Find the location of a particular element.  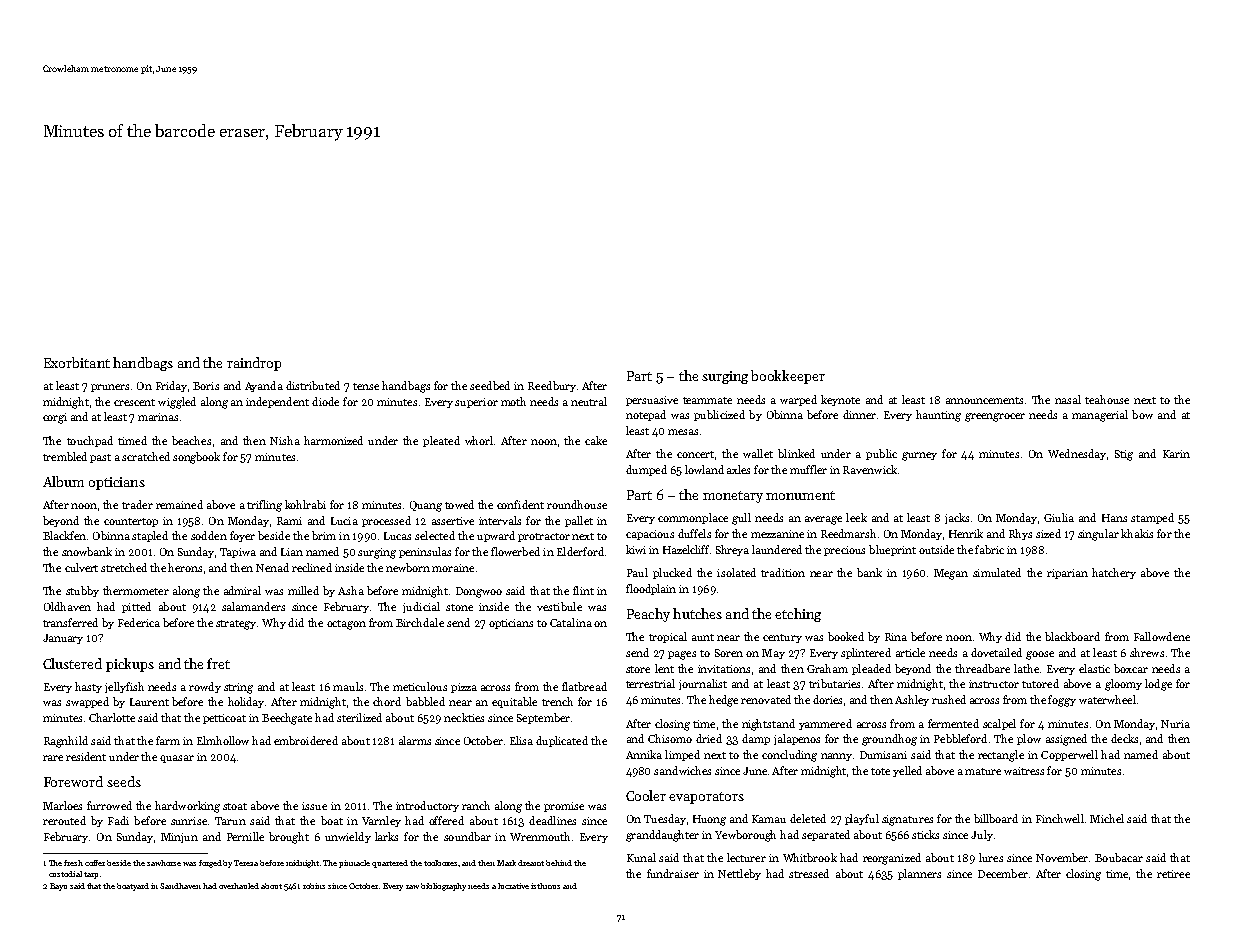

Fallowdene is located at coordinates (1162, 636).
